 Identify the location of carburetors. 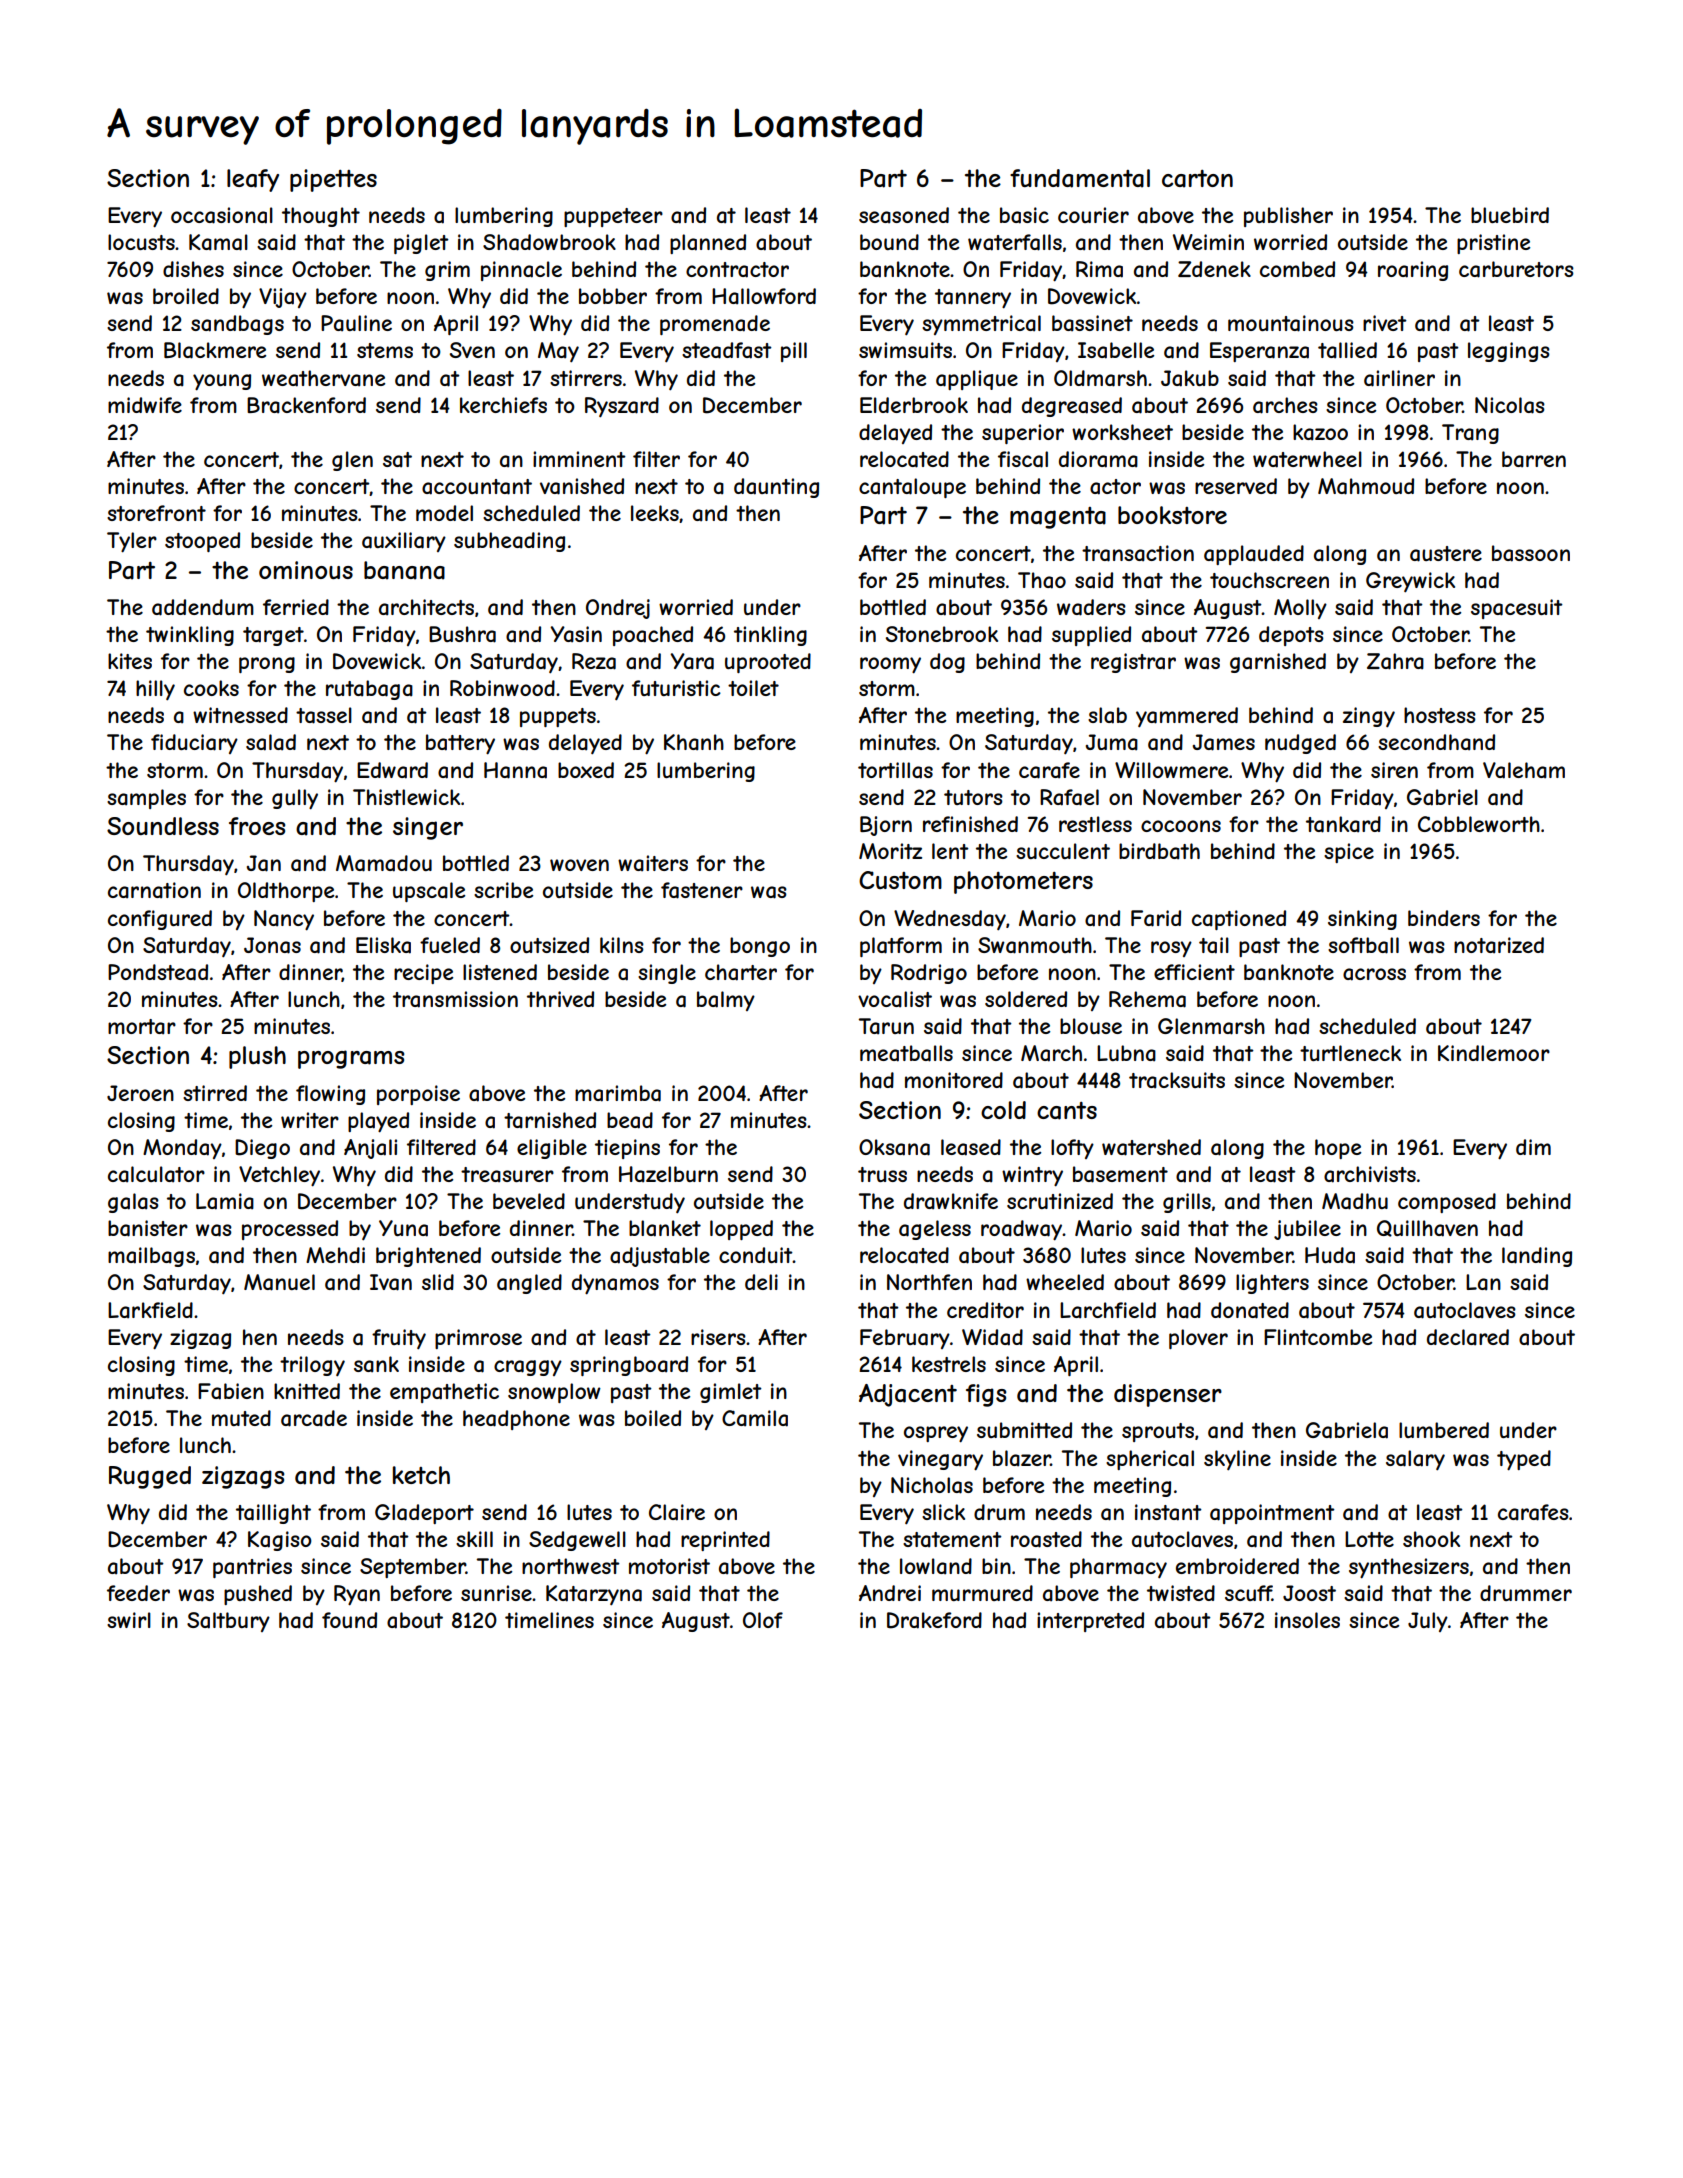
(1516, 269).
